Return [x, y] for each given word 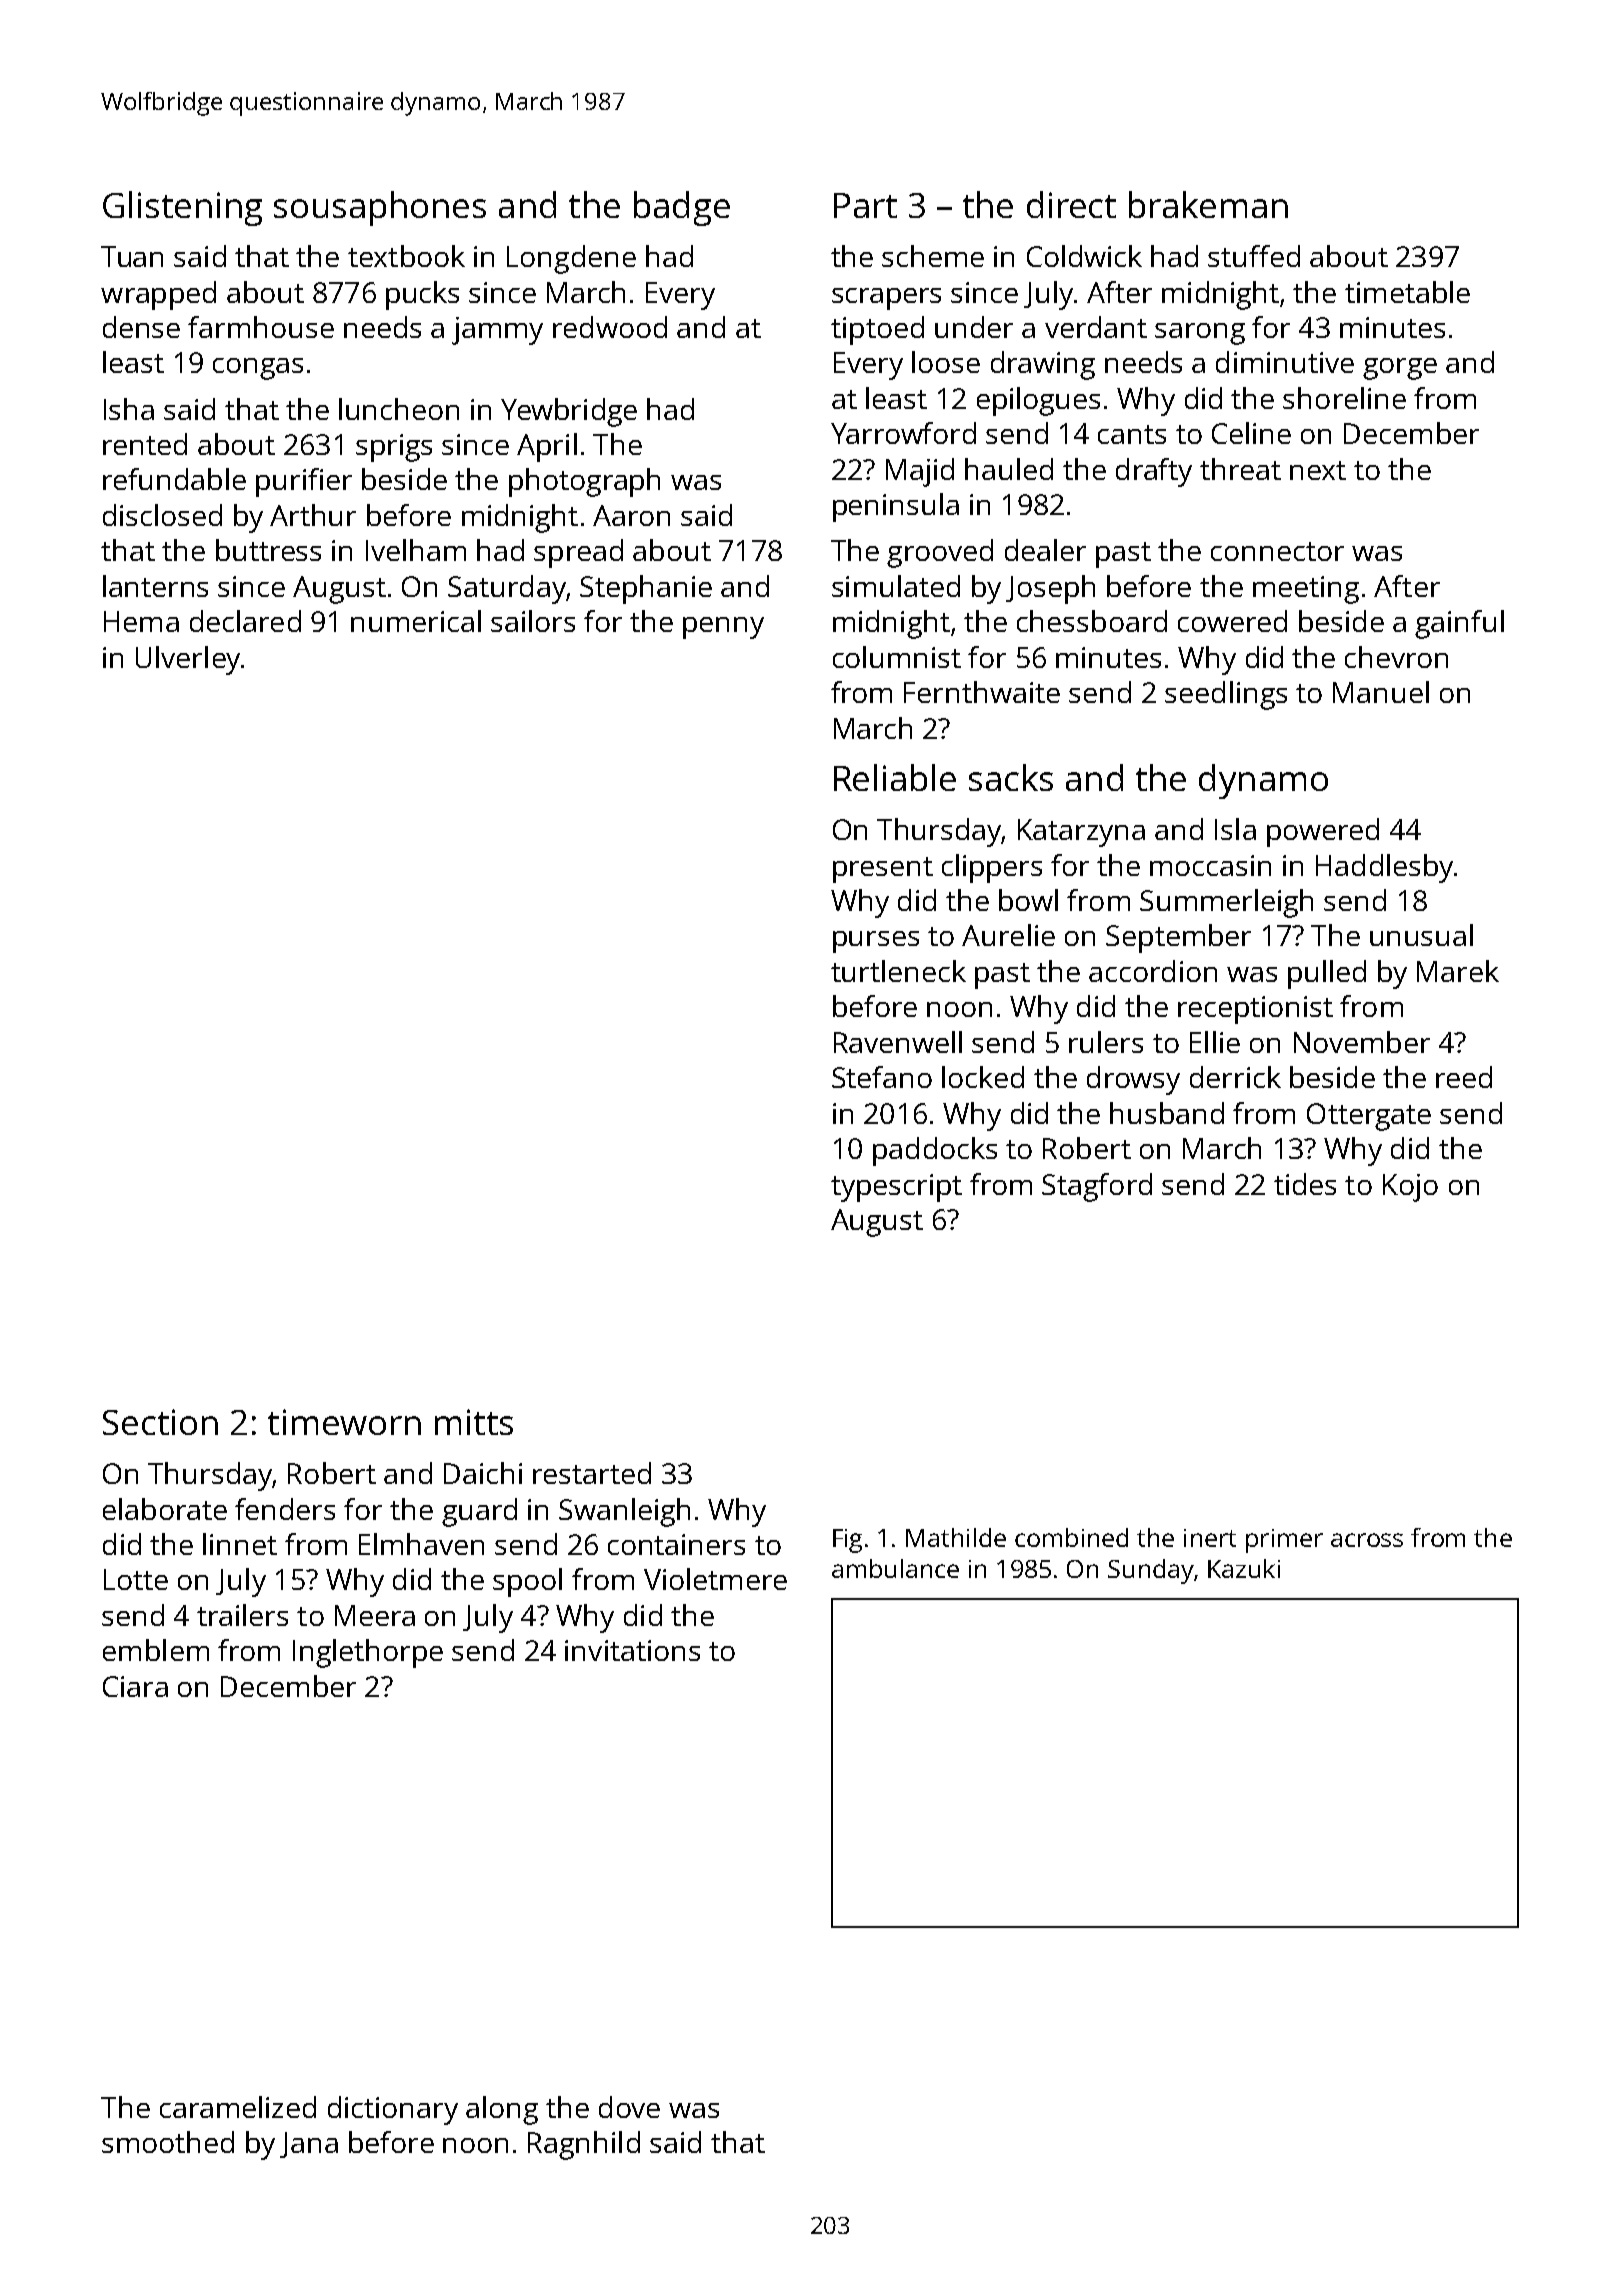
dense [141, 327]
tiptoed [877, 330]
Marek [1458, 971]
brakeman [1208, 204]
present [883, 870]
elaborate [165, 1509]
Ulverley [188, 660]
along [502, 2110]
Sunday [1151, 1571]
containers [676, 1544]
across [1367, 1540]
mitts [474, 1422]
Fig [847, 1541]
